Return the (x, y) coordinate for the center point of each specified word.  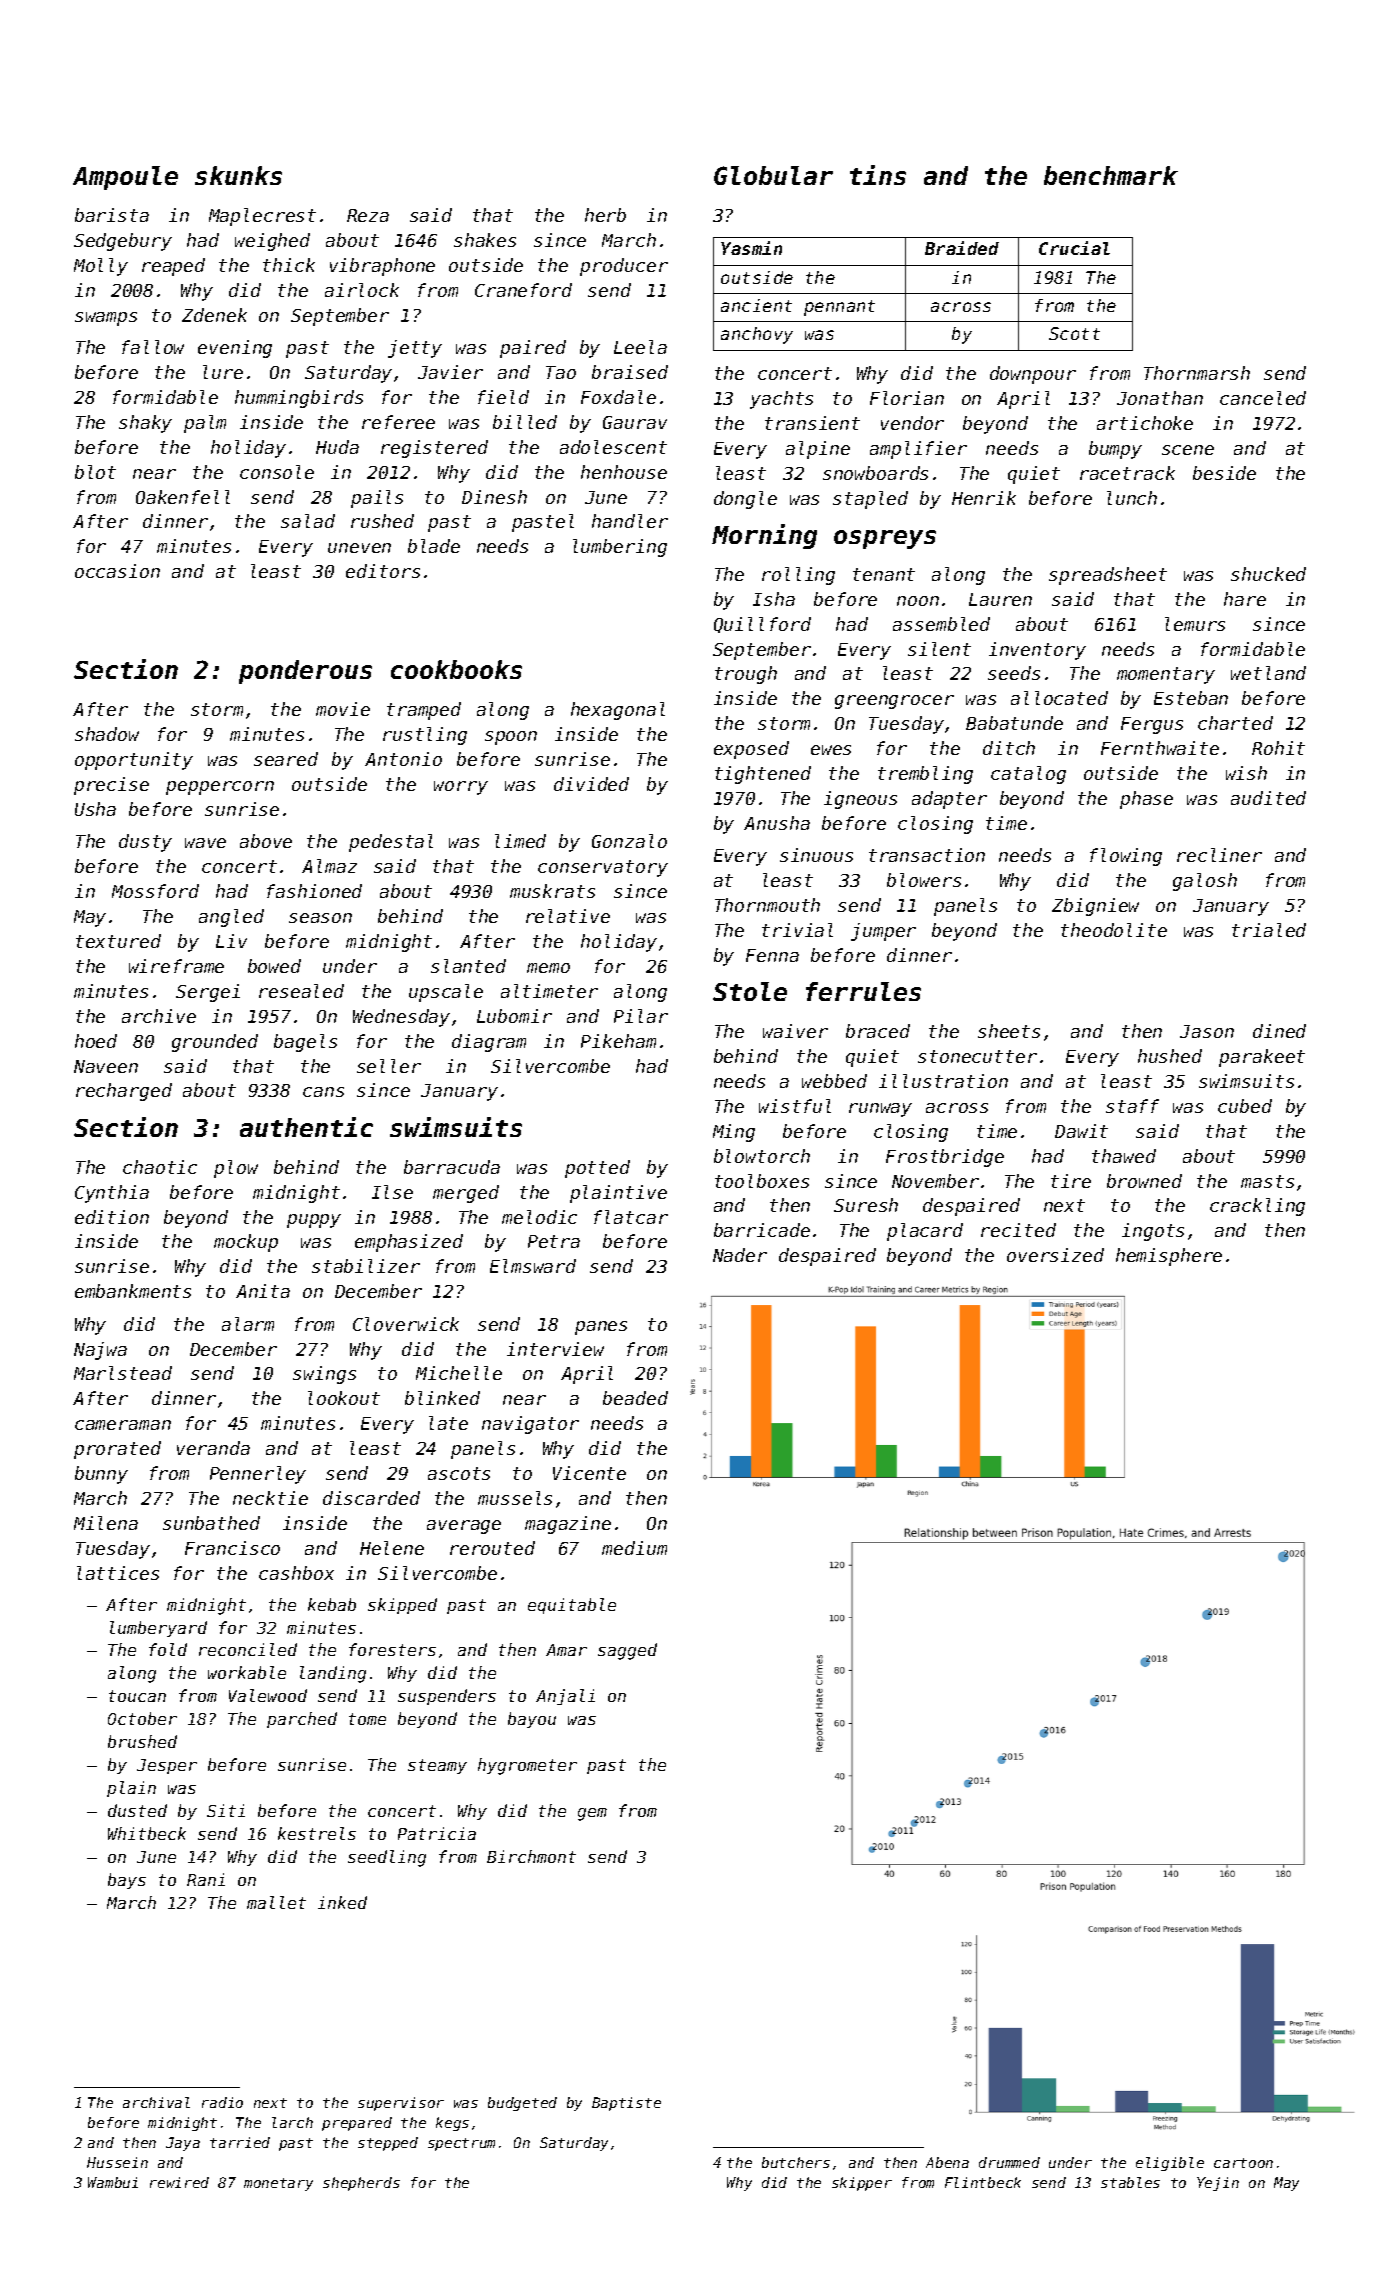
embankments (133, 1291)
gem (592, 1814)
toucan (137, 1696)
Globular (773, 175)
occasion (117, 571)
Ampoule (125, 178)
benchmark (1111, 175)
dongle (745, 500)
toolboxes (762, 1181)
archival (156, 2102)
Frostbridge (945, 1158)
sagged (627, 1651)
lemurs (1195, 624)
